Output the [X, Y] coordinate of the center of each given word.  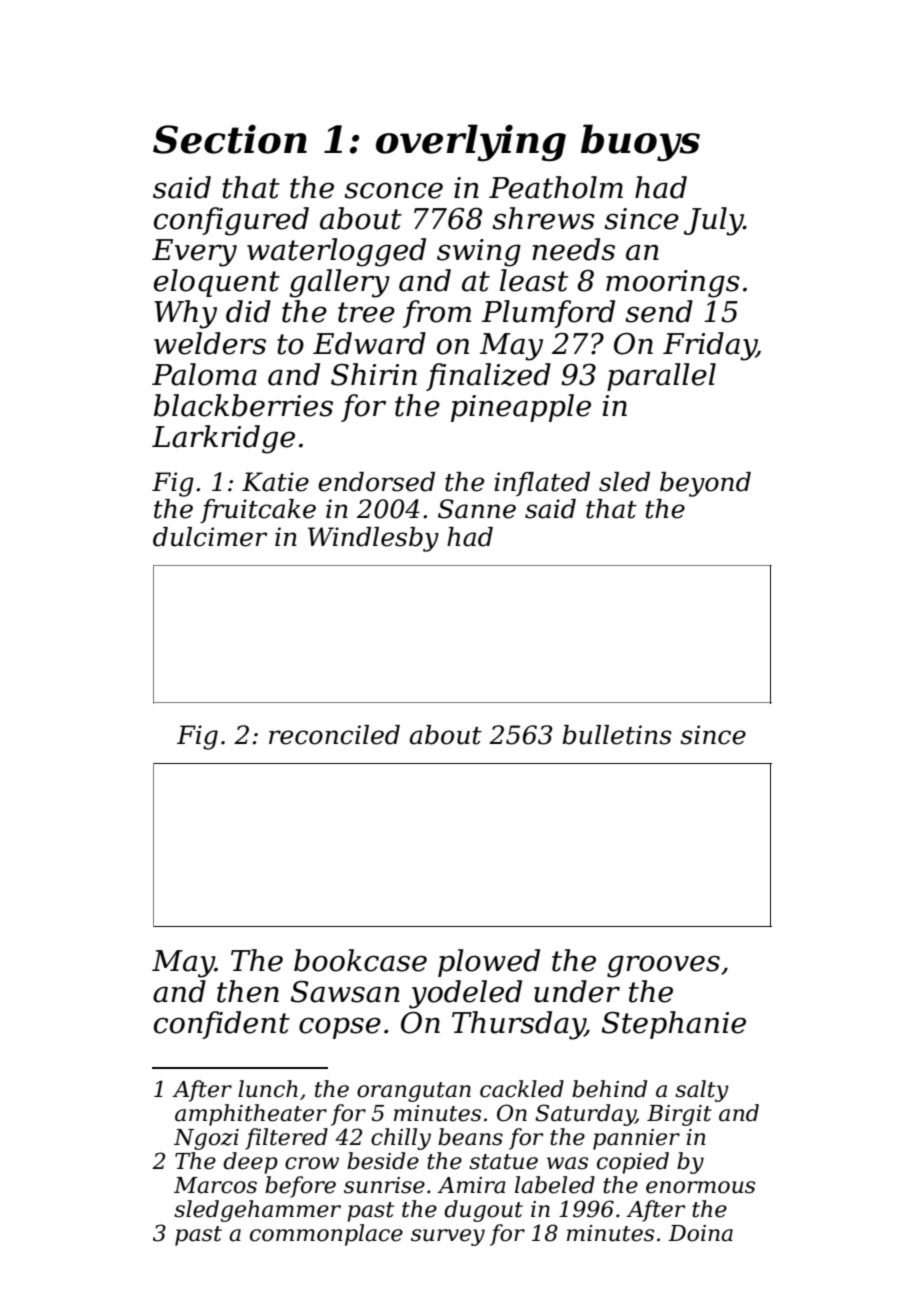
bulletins [617, 735]
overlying [471, 143]
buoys [640, 143]
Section [230, 139]
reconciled [334, 735]
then [248, 991]
